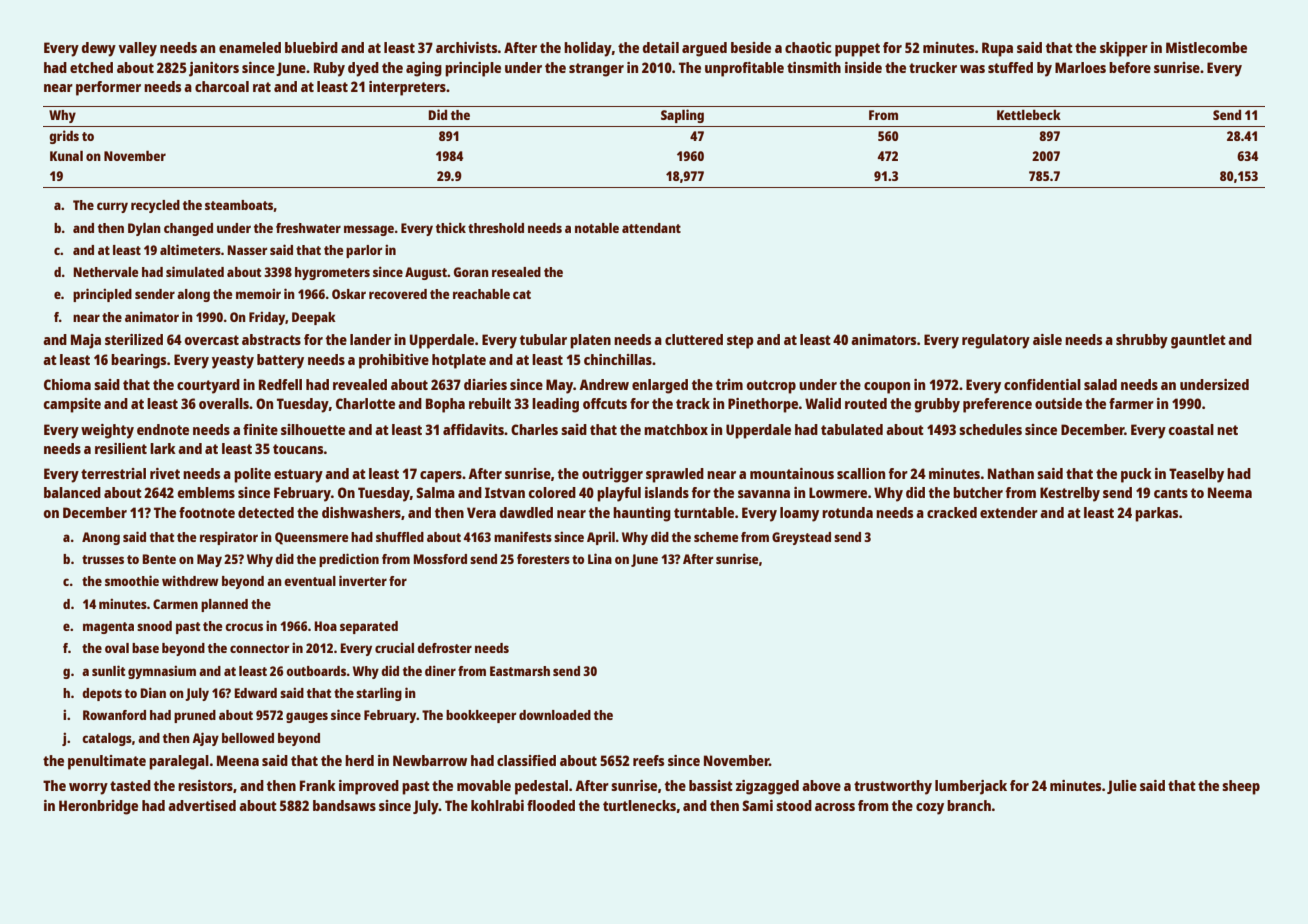 The width and height of the screenshot is (1308, 924). Describe the element at coordinates (543, 559) in the screenshot. I see `foresters` at that location.
